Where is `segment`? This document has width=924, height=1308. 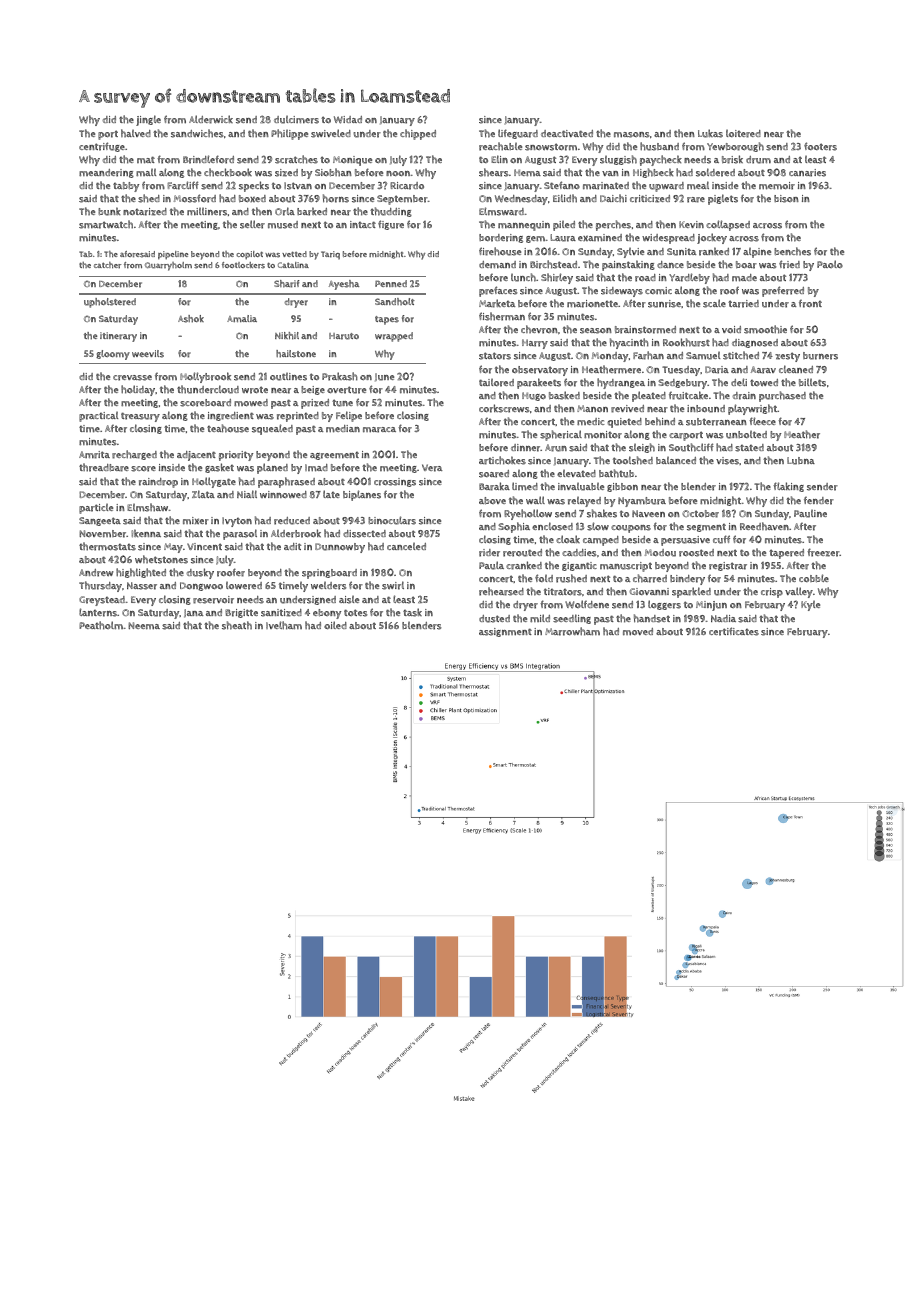
segment is located at coordinates (706, 528).
